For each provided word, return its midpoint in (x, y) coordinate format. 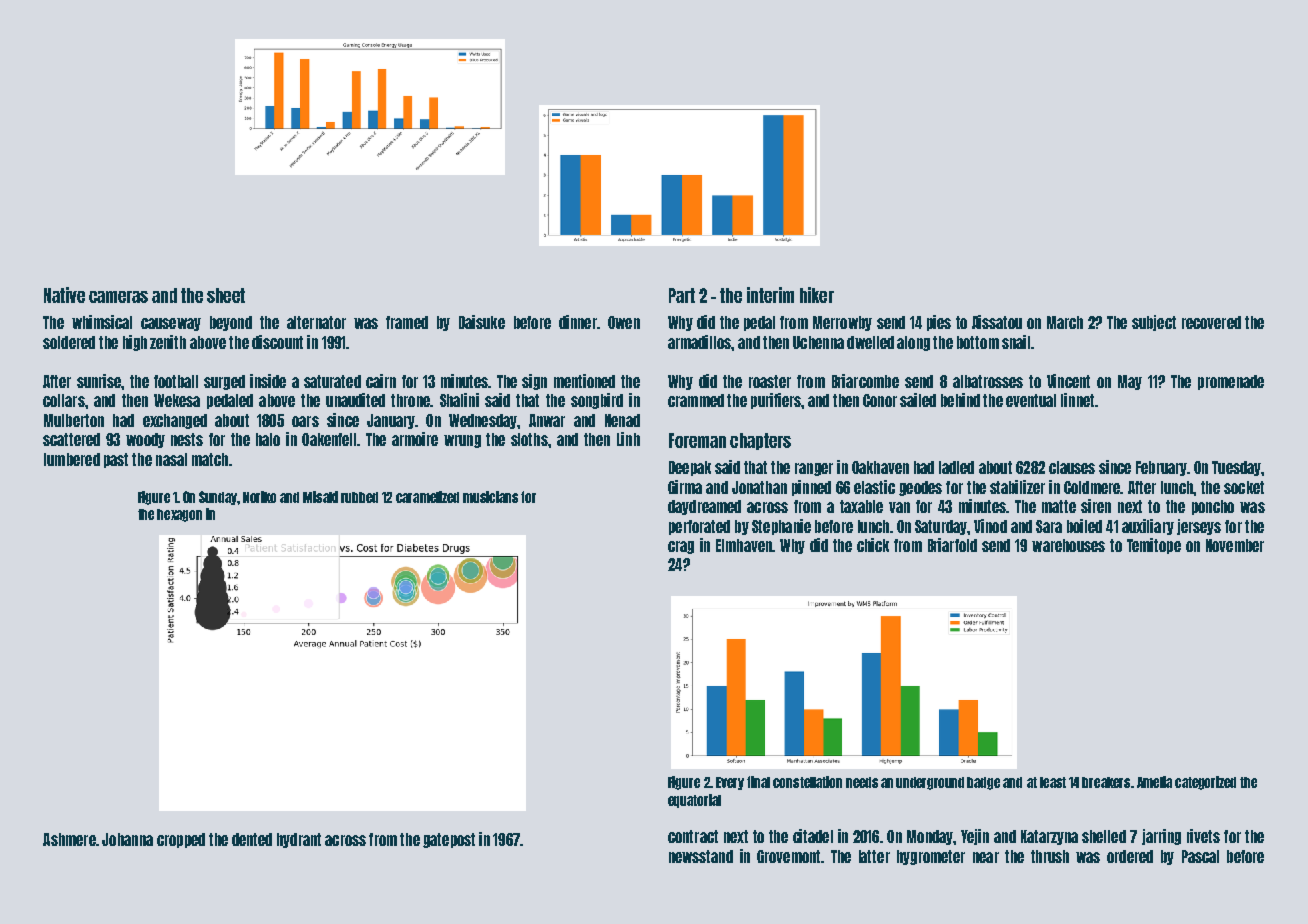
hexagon (179, 515)
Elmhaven (744, 545)
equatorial (694, 801)
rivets (1203, 836)
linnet (1077, 400)
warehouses (1068, 545)
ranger (814, 469)
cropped (181, 840)
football (176, 381)
